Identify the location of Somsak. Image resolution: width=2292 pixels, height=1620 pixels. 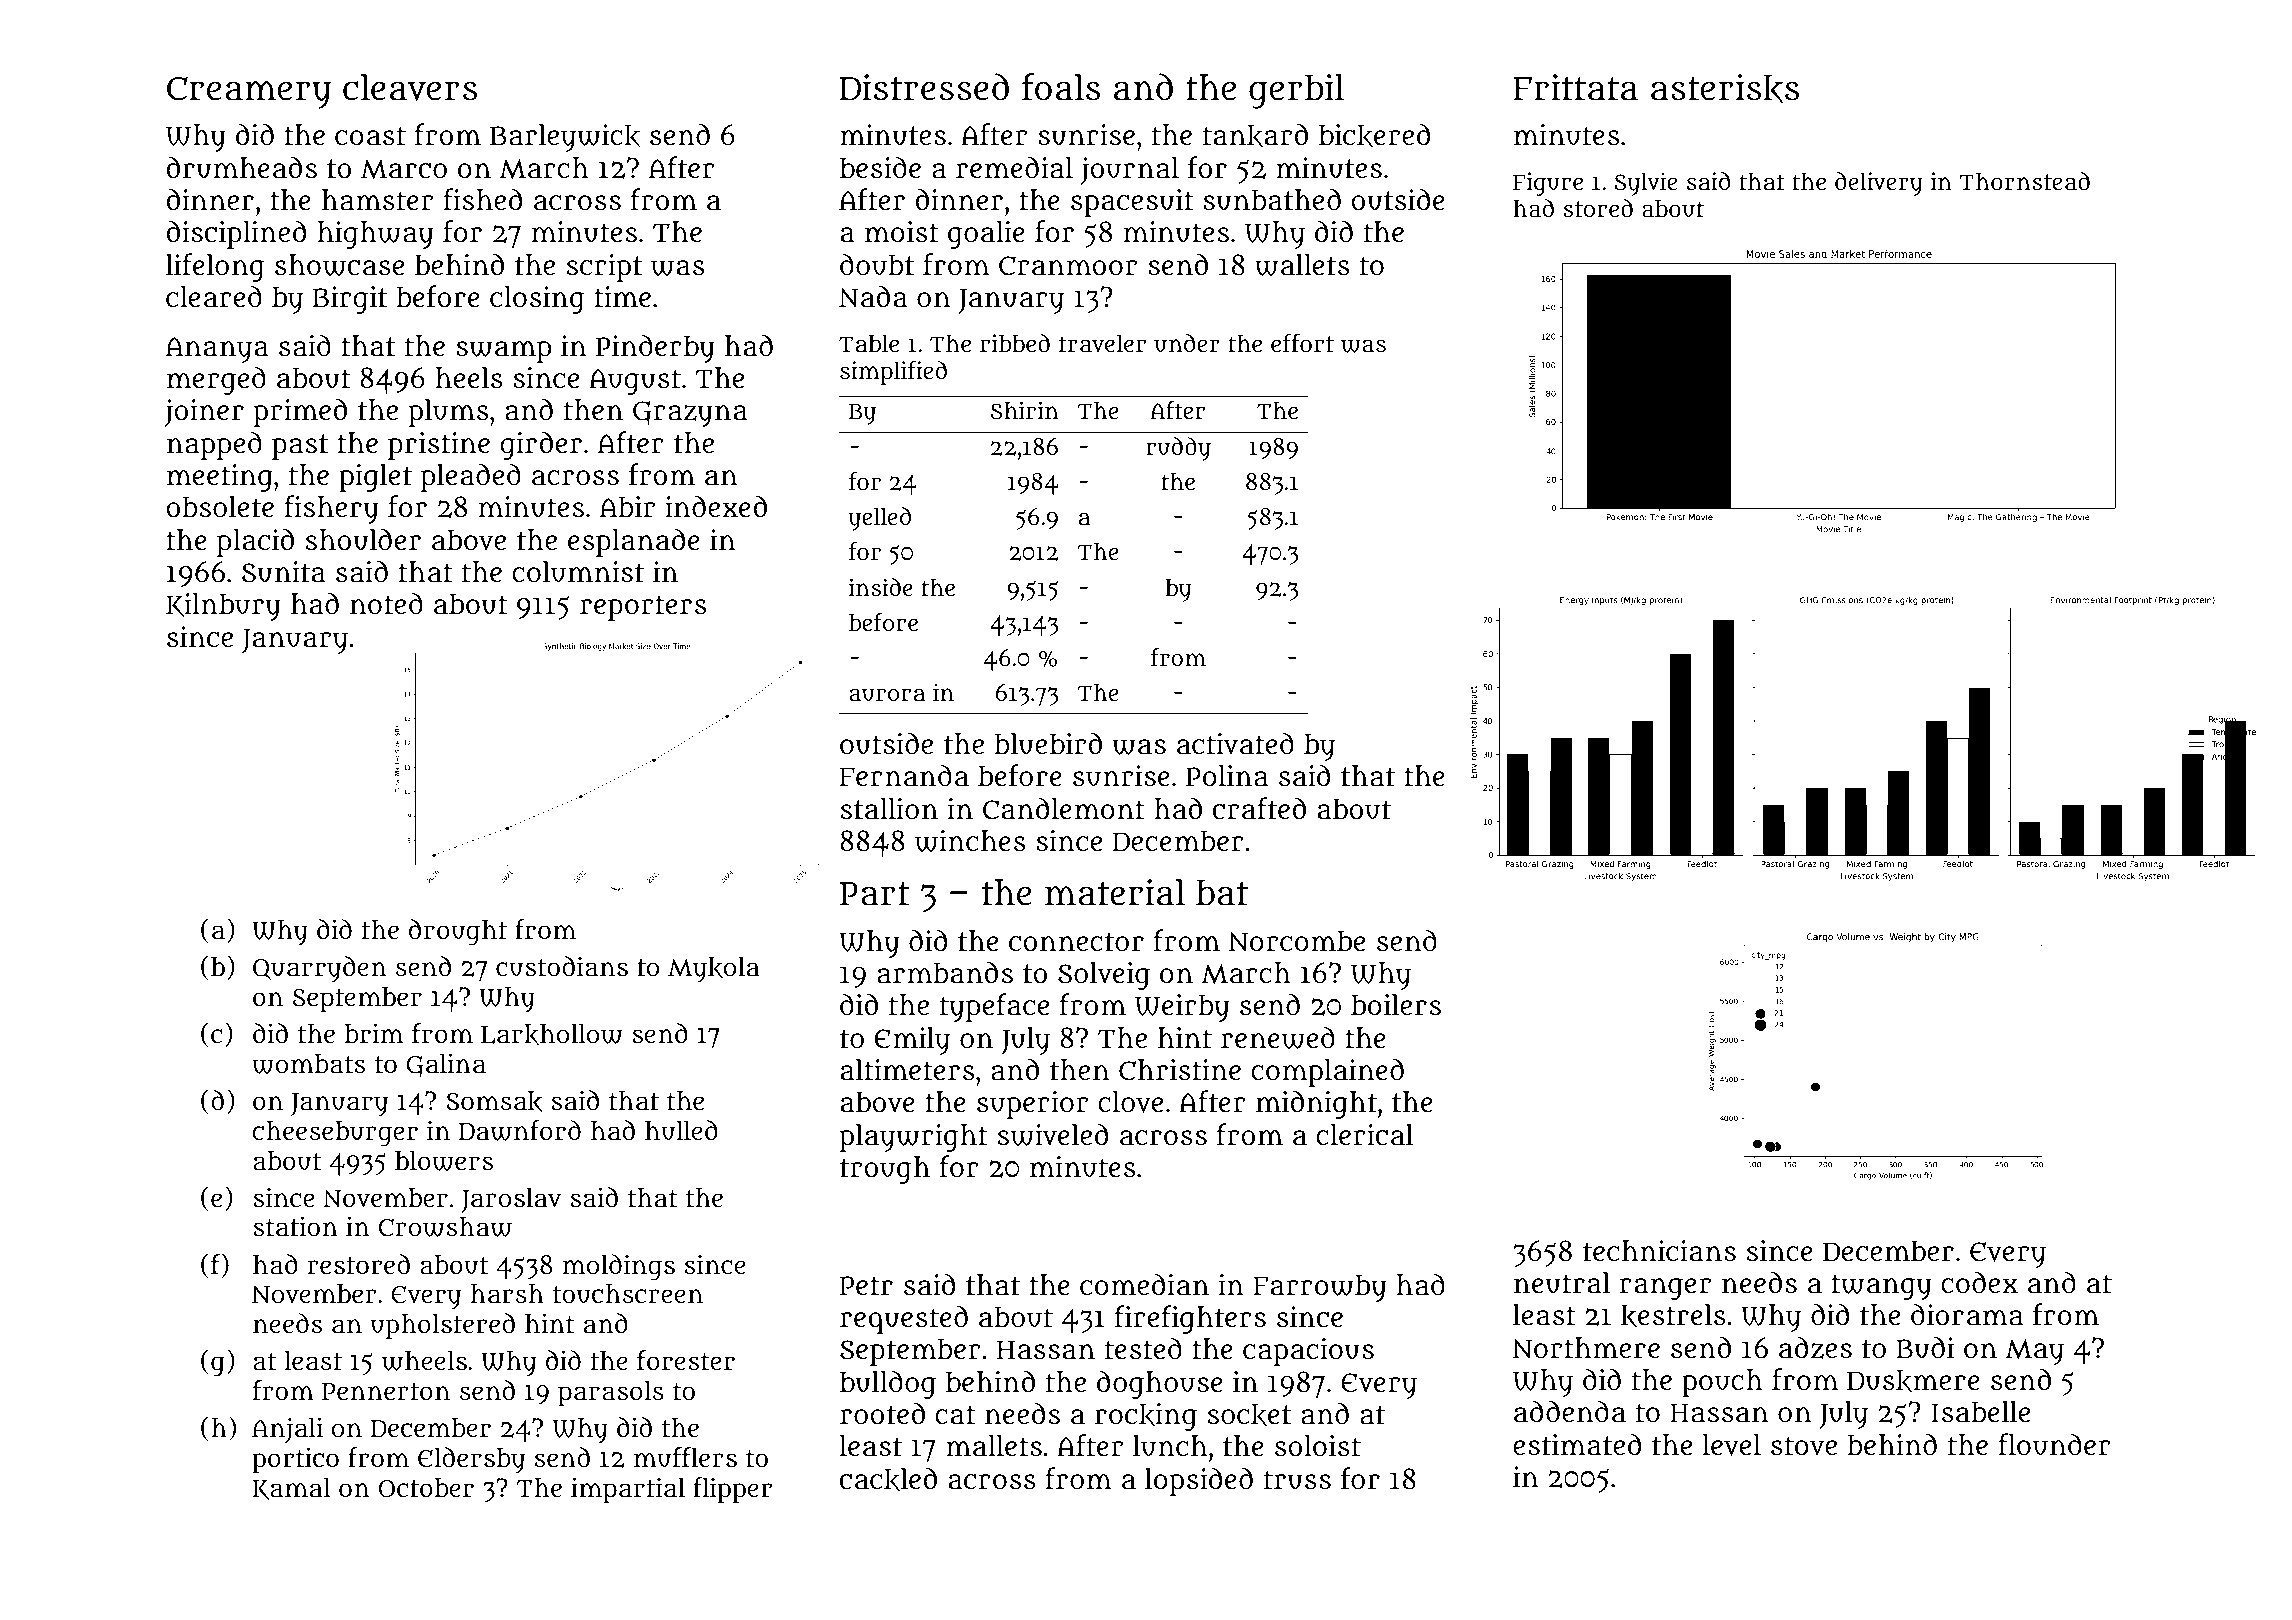
(494, 1101).
